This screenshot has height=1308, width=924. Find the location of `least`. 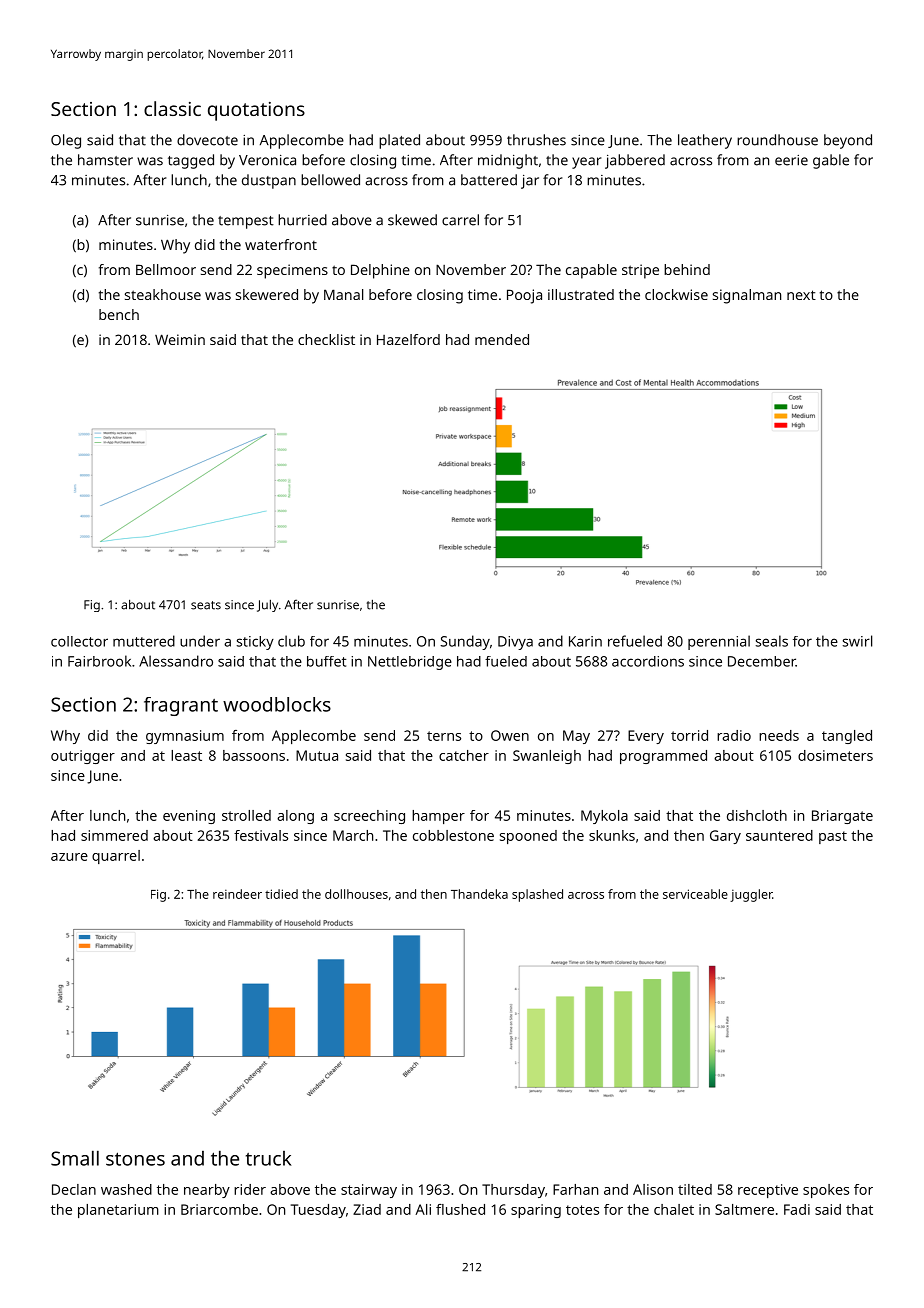

least is located at coordinates (186, 755).
